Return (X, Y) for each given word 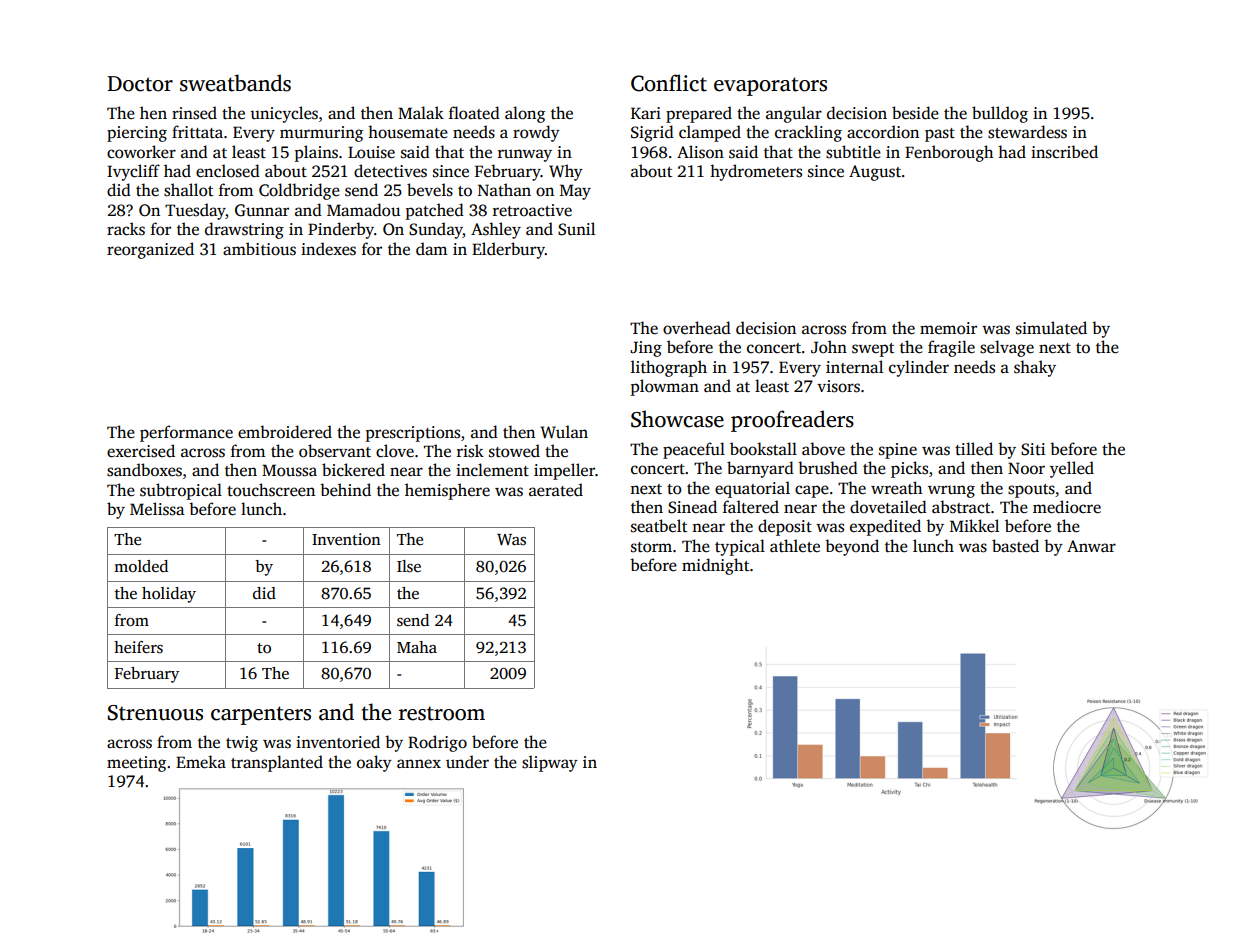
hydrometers (756, 172)
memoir (948, 328)
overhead (697, 328)
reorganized (150, 250)
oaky (374, 763)
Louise (371, 152)
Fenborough (949, 153)
